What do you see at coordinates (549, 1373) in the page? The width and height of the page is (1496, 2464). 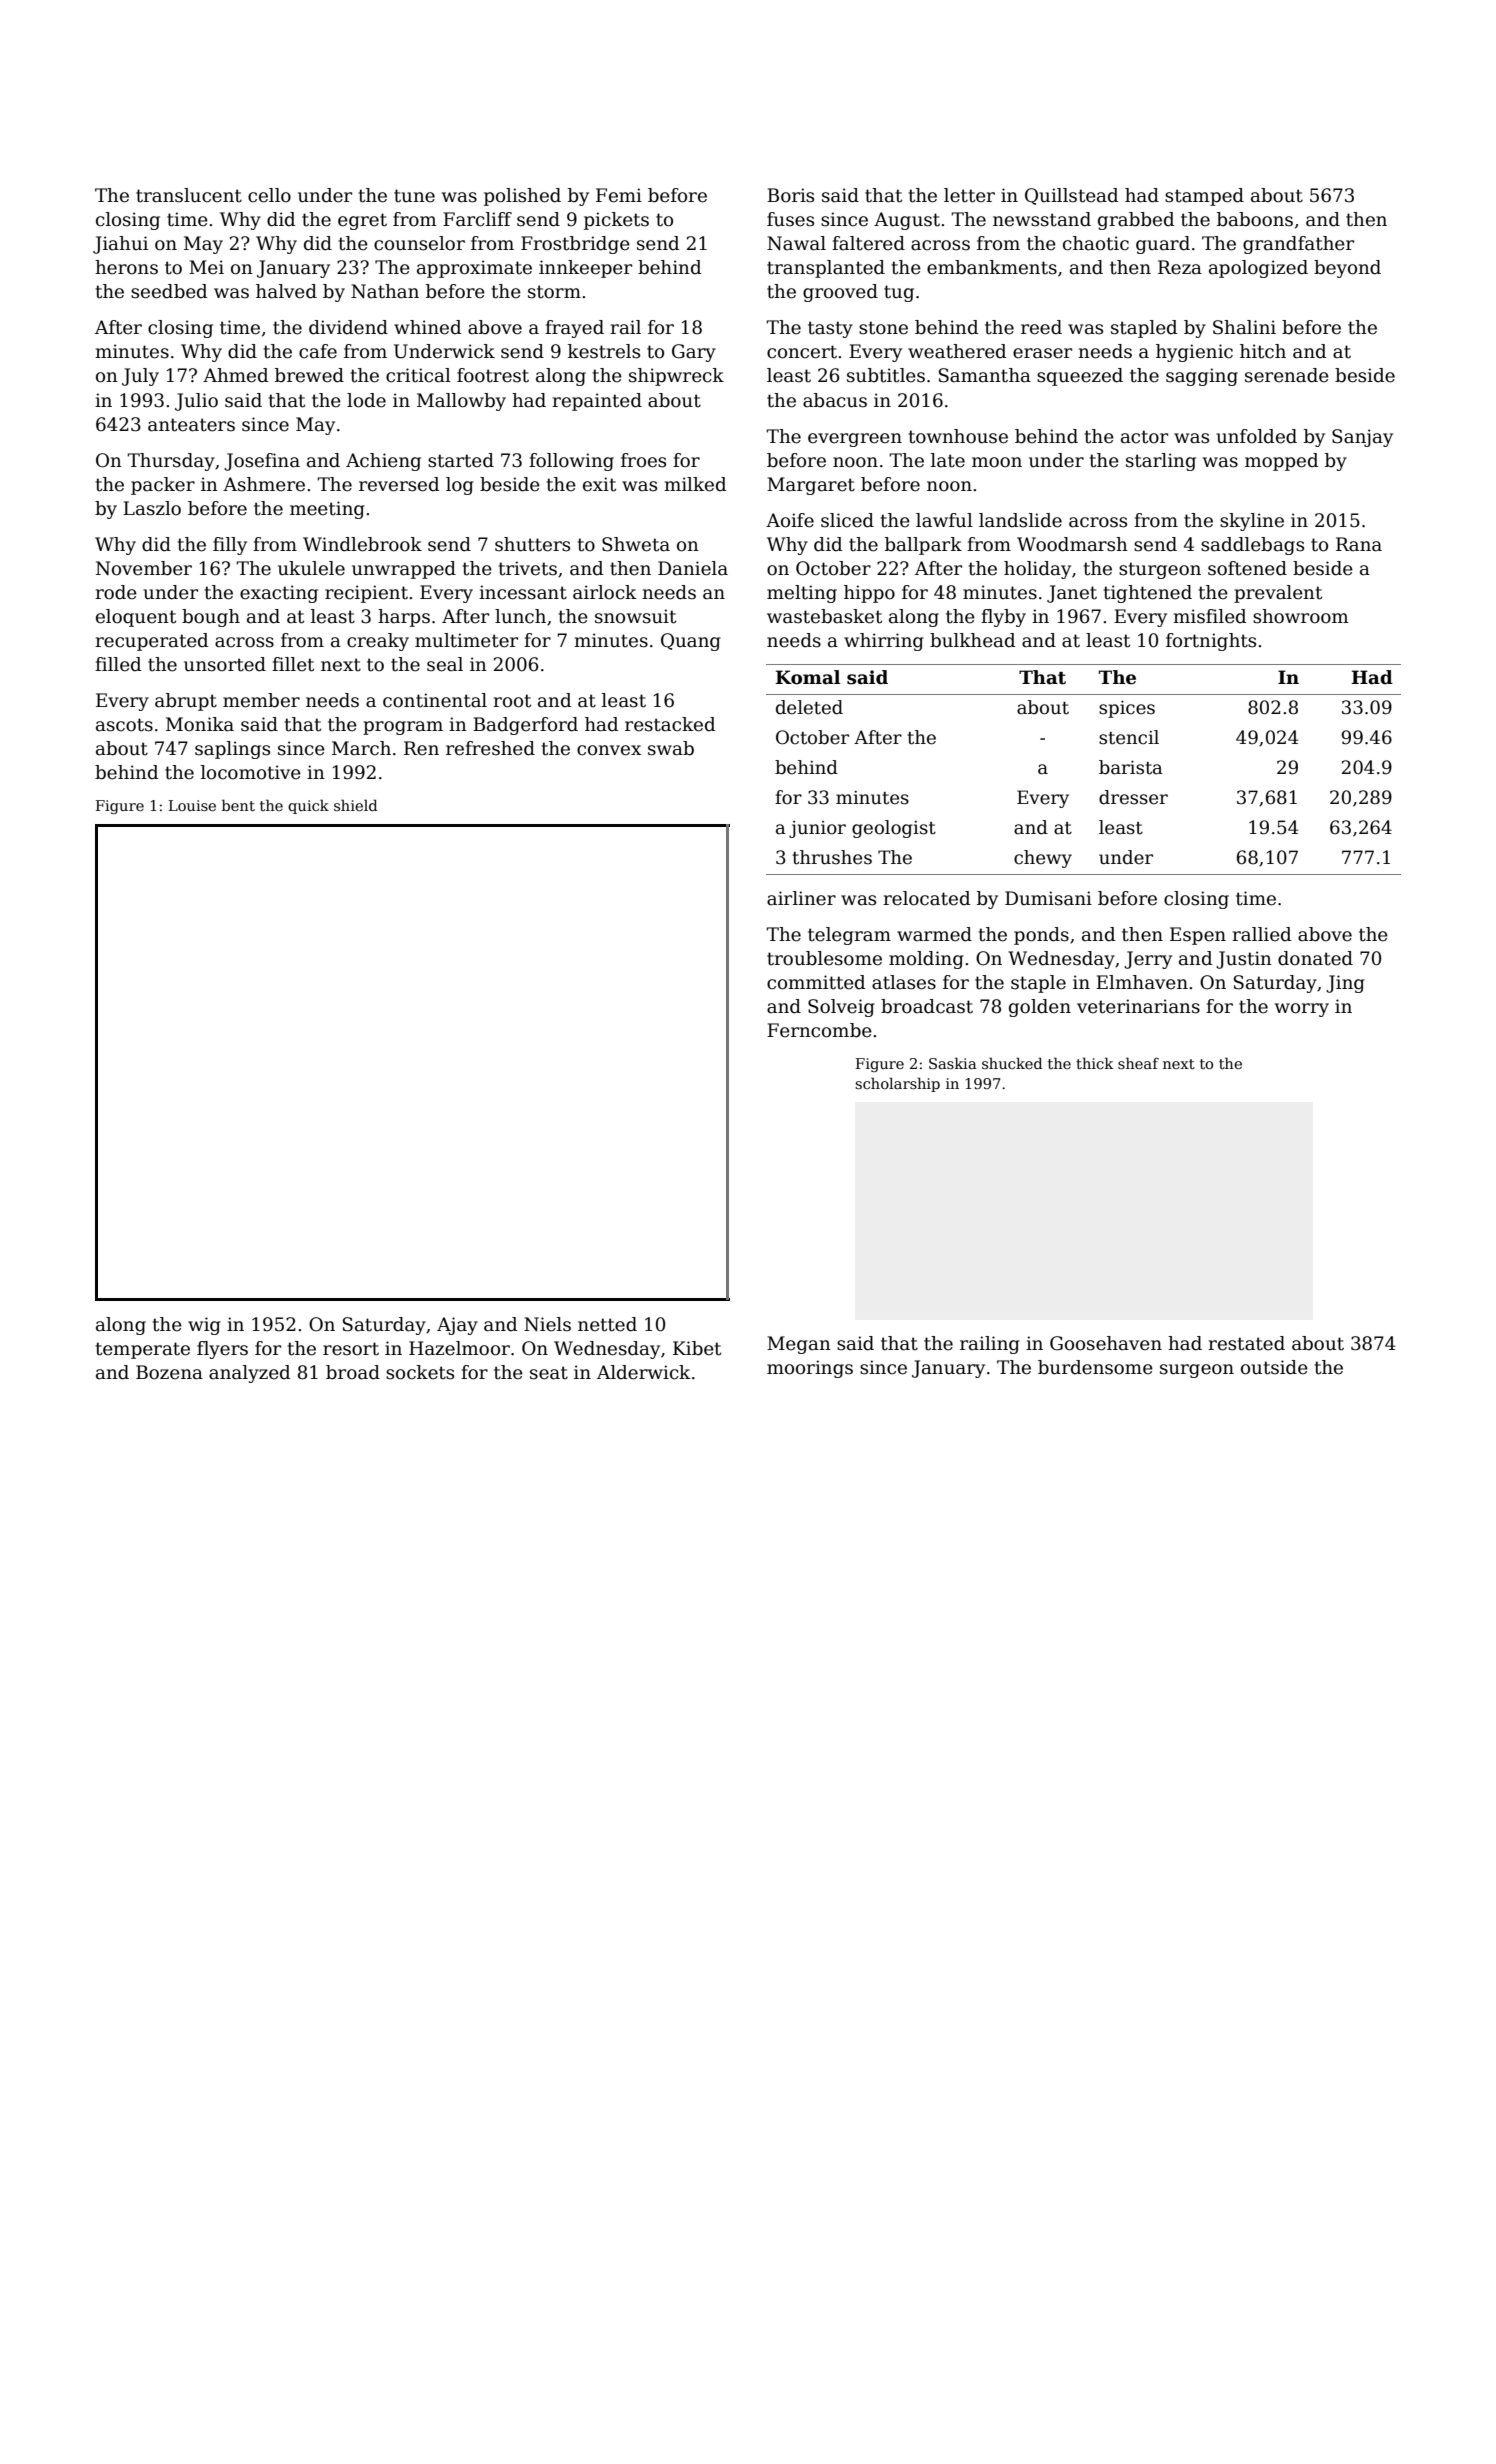 I see `seat` at bounding box center [549, 1373].
